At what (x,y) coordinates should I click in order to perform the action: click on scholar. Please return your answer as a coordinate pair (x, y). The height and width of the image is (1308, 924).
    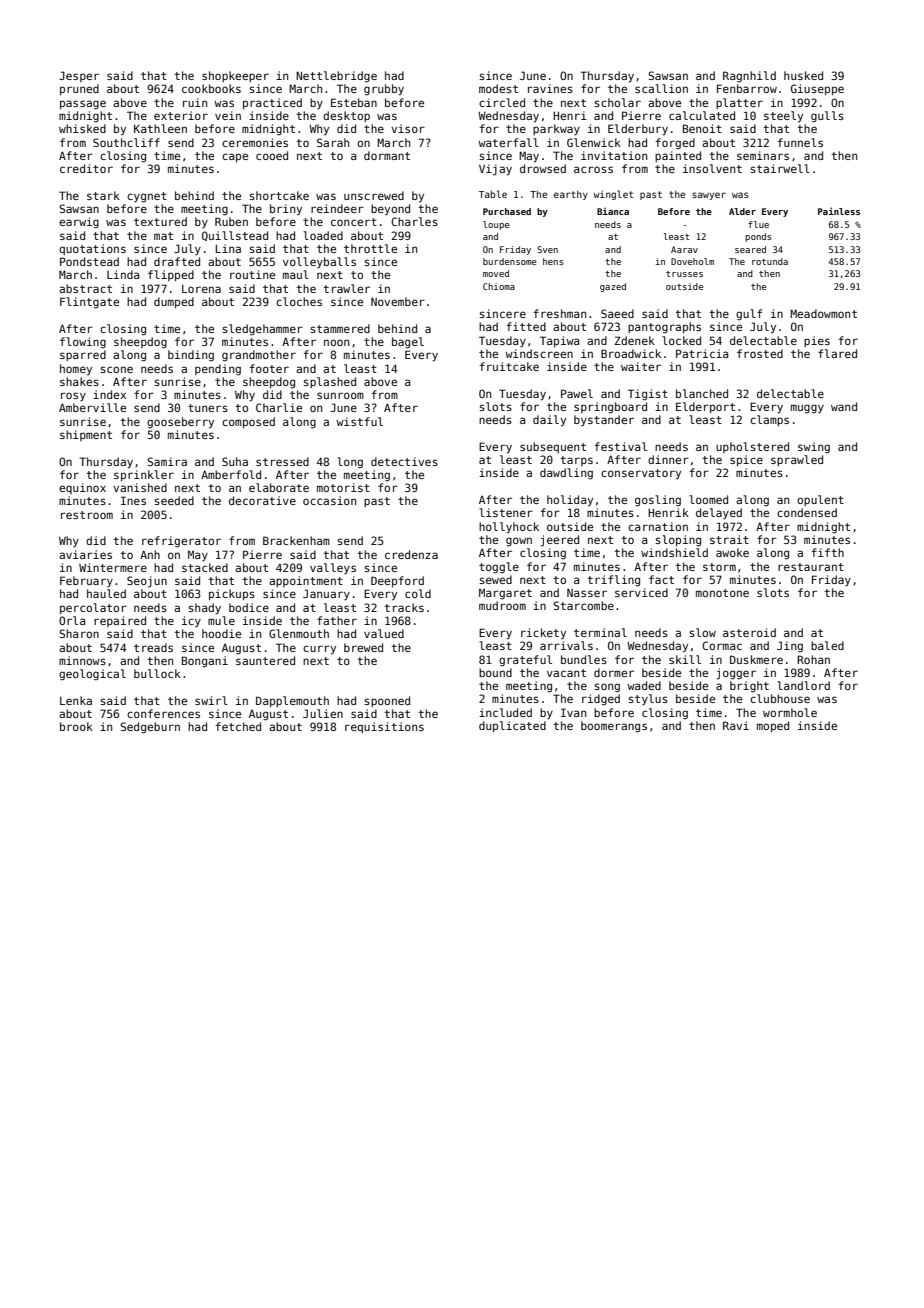
    Looking at the image, I should click on (618, 102).
